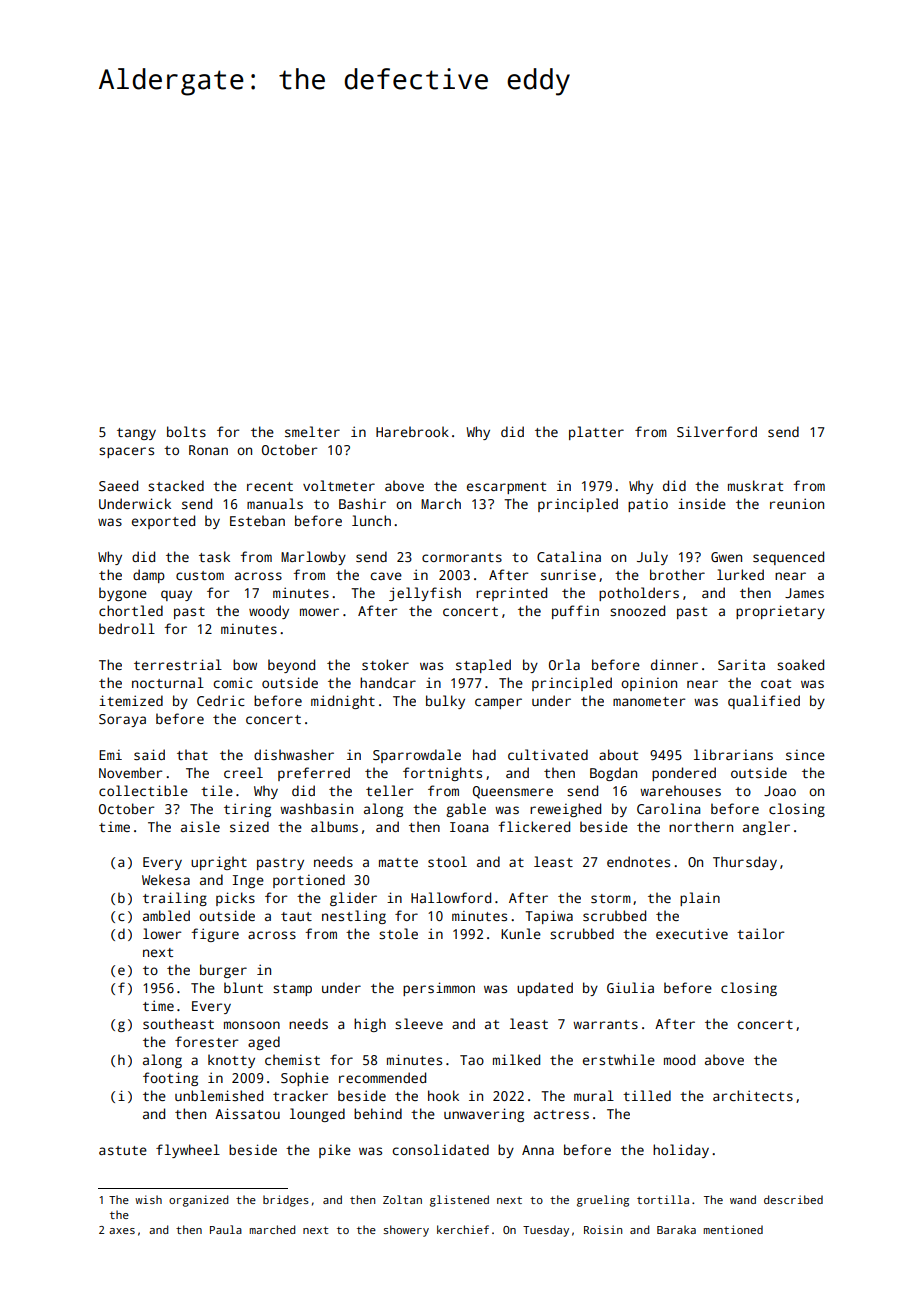 The image size is (924, 1308). What do you see at coordinates (733, 1229) in the screenshot?
I see `mentioned` at bounding box center [733, 1229].
